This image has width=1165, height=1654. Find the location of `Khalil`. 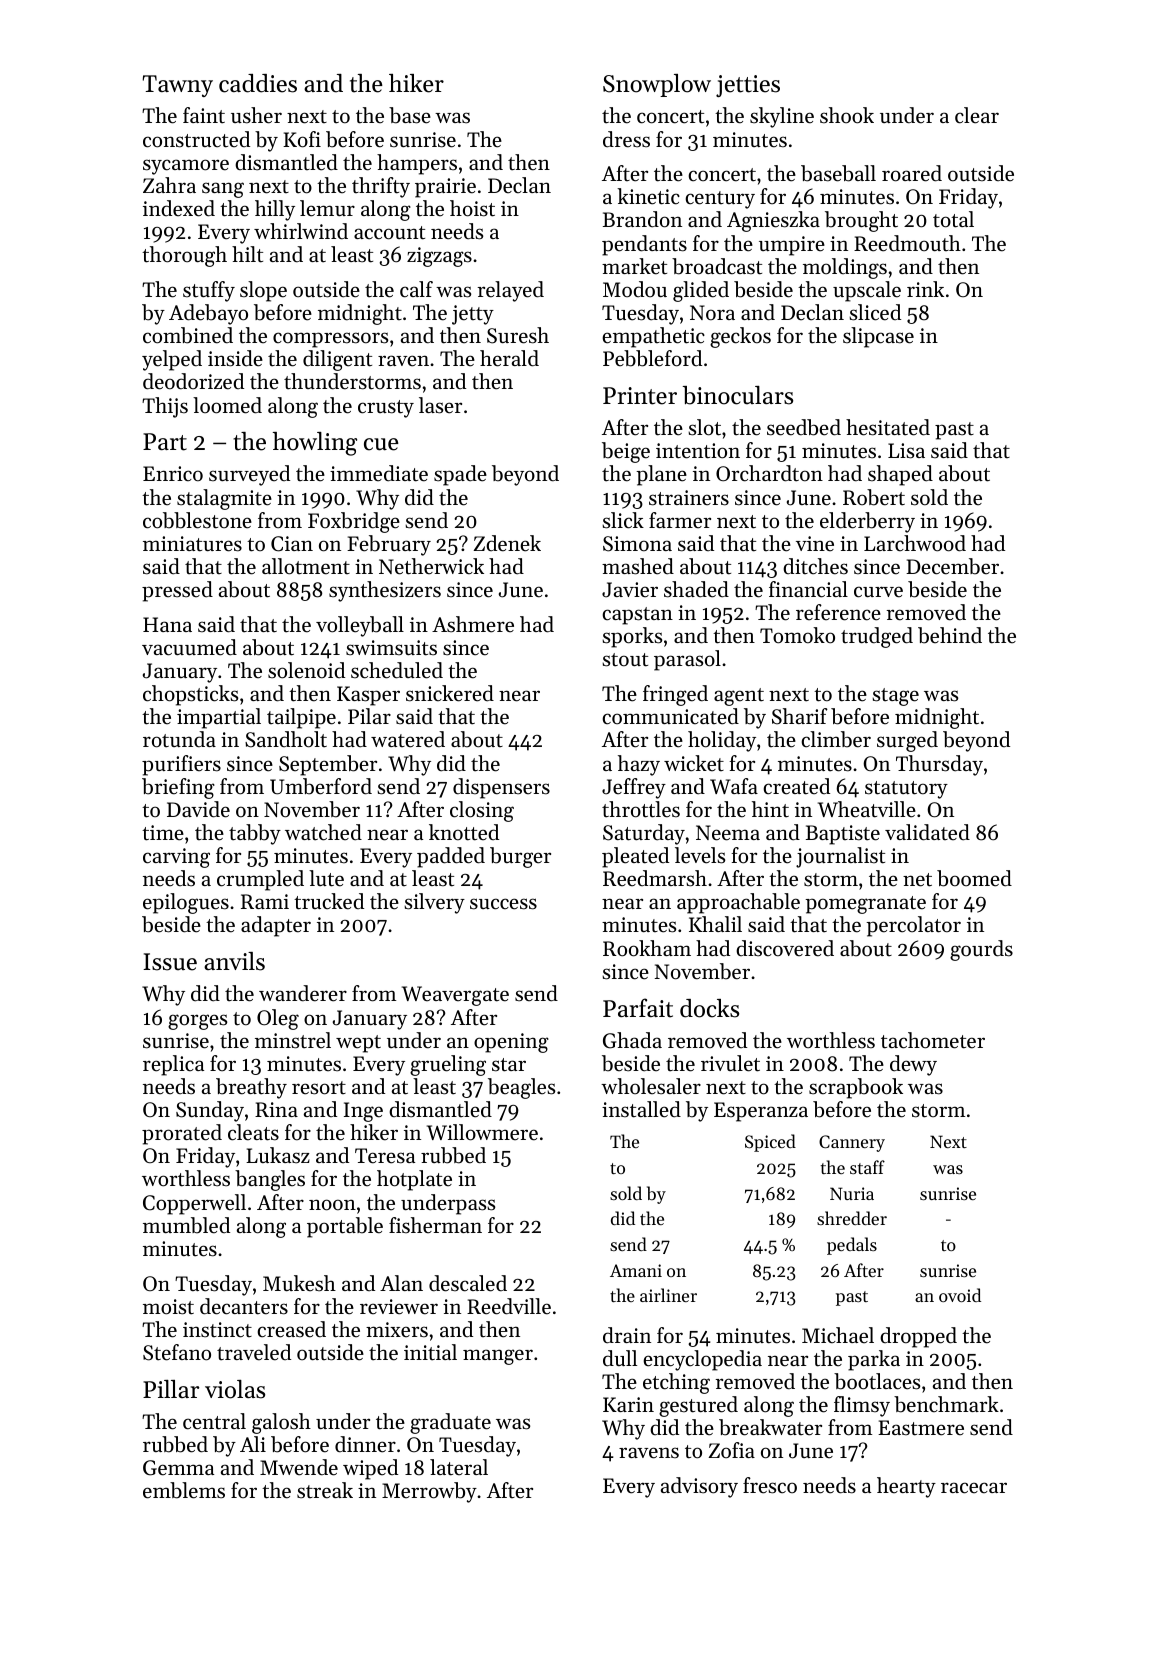

Khalil is located at coordinates (715, 924).
